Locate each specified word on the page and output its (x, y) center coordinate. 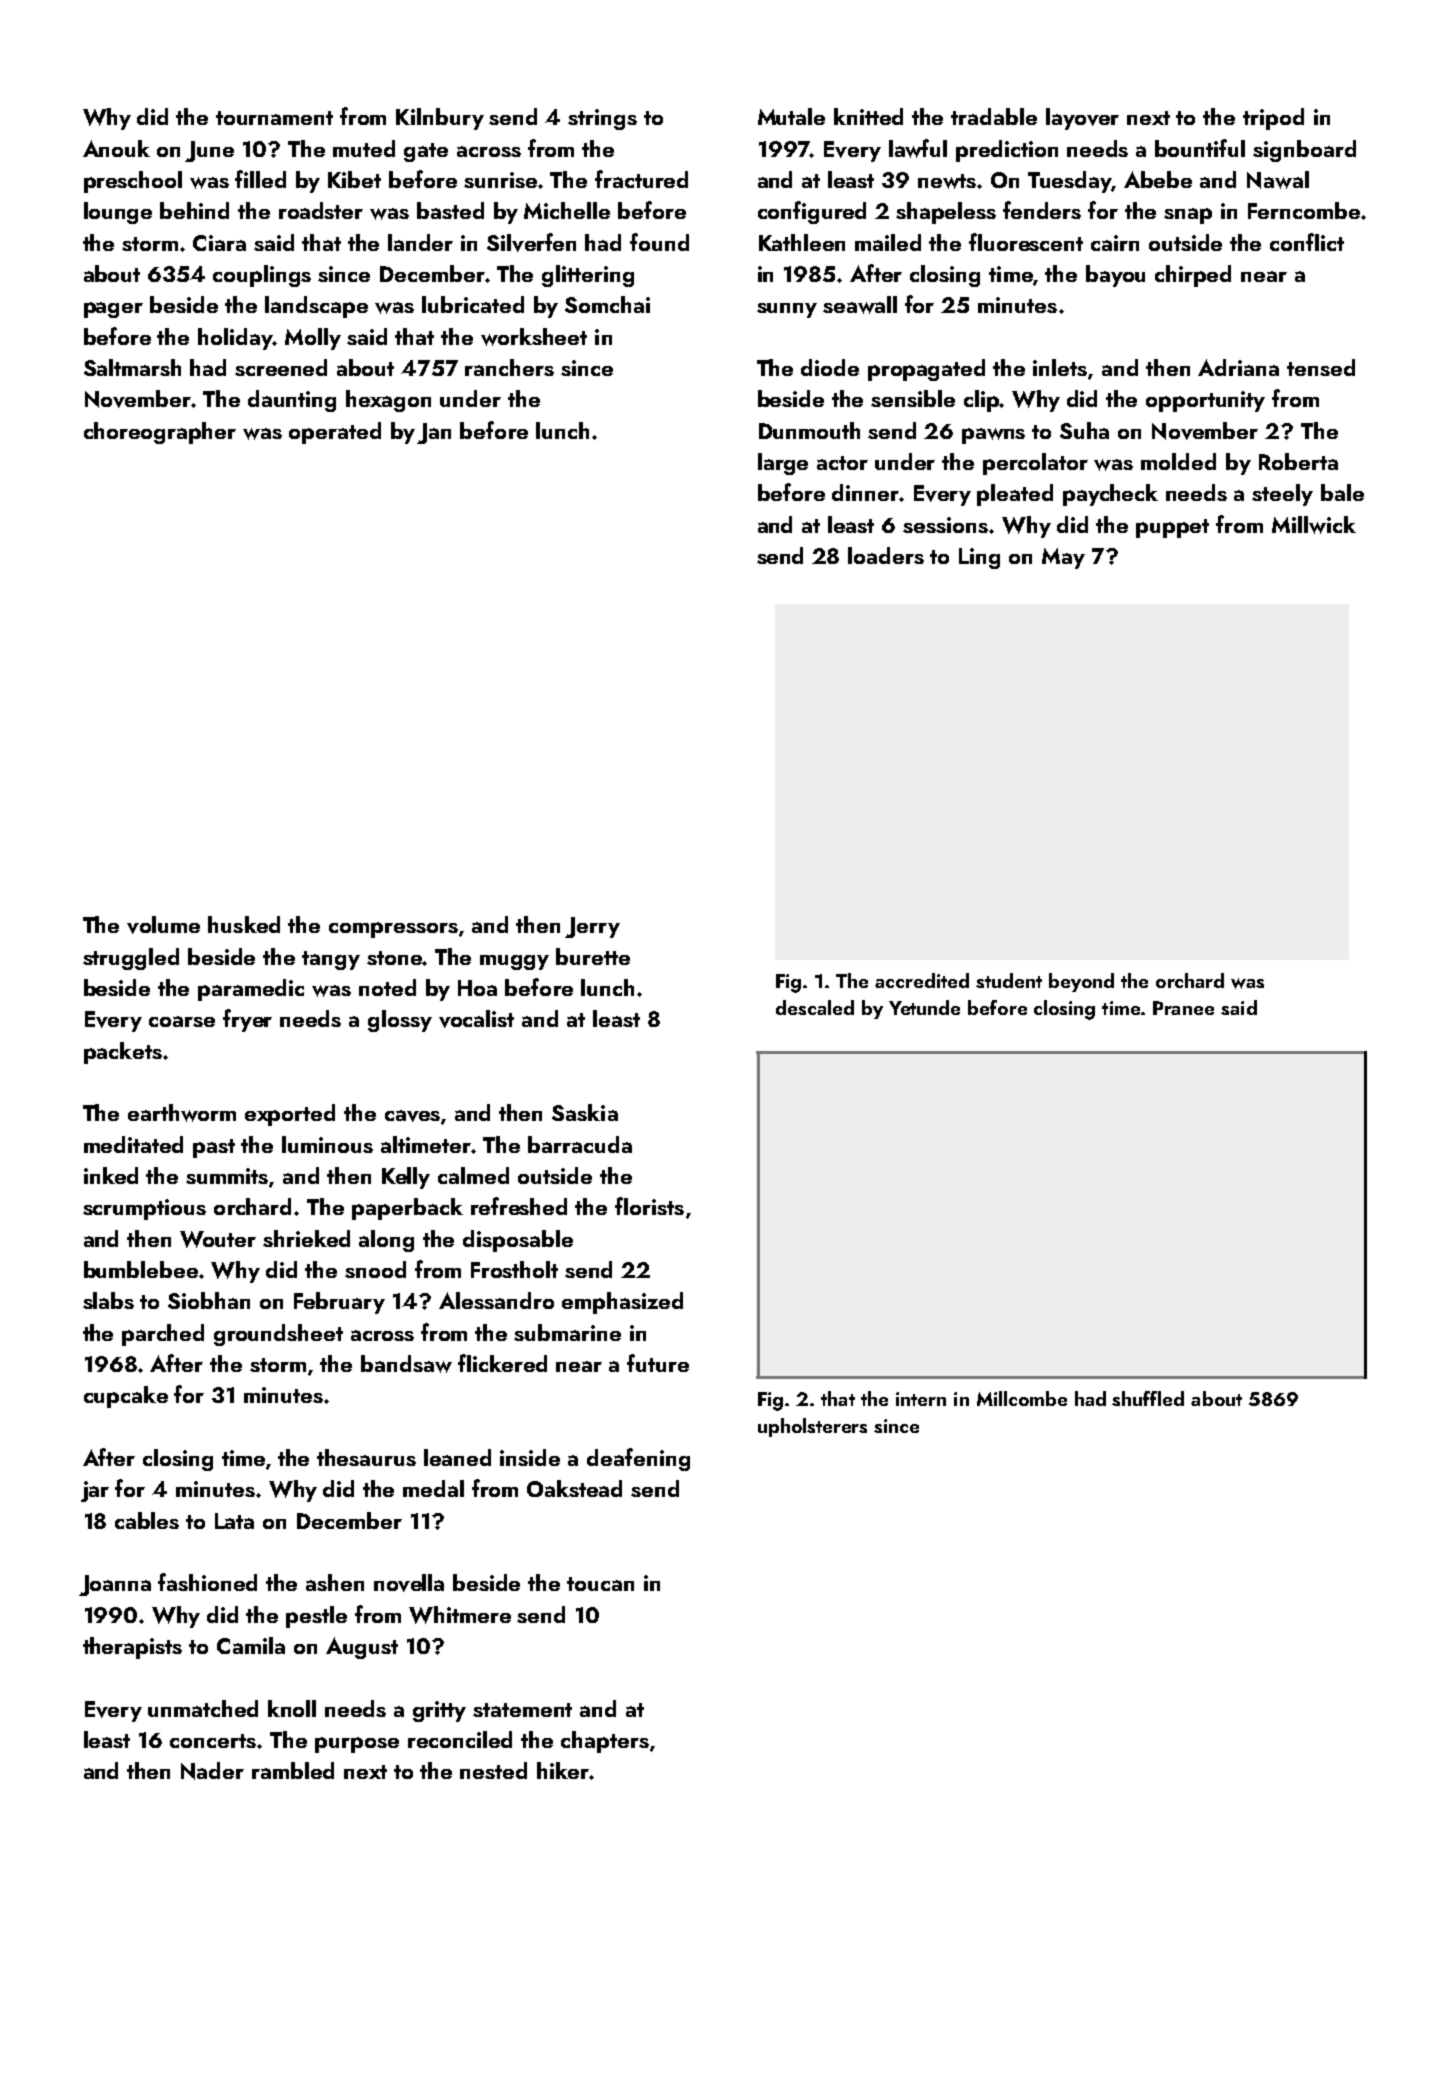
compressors (393, 930)
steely (1282, 495)
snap (1188, 216)
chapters (605, 1742)
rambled (293, 1770)
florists (649, 1206)
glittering (588, 276)
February (339, 1303)
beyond (1081, 982)
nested (493, 1770)
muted (364, 148)
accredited (922, 980)
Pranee (1183, 1008)
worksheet (534, 337)
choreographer (160, 433)
